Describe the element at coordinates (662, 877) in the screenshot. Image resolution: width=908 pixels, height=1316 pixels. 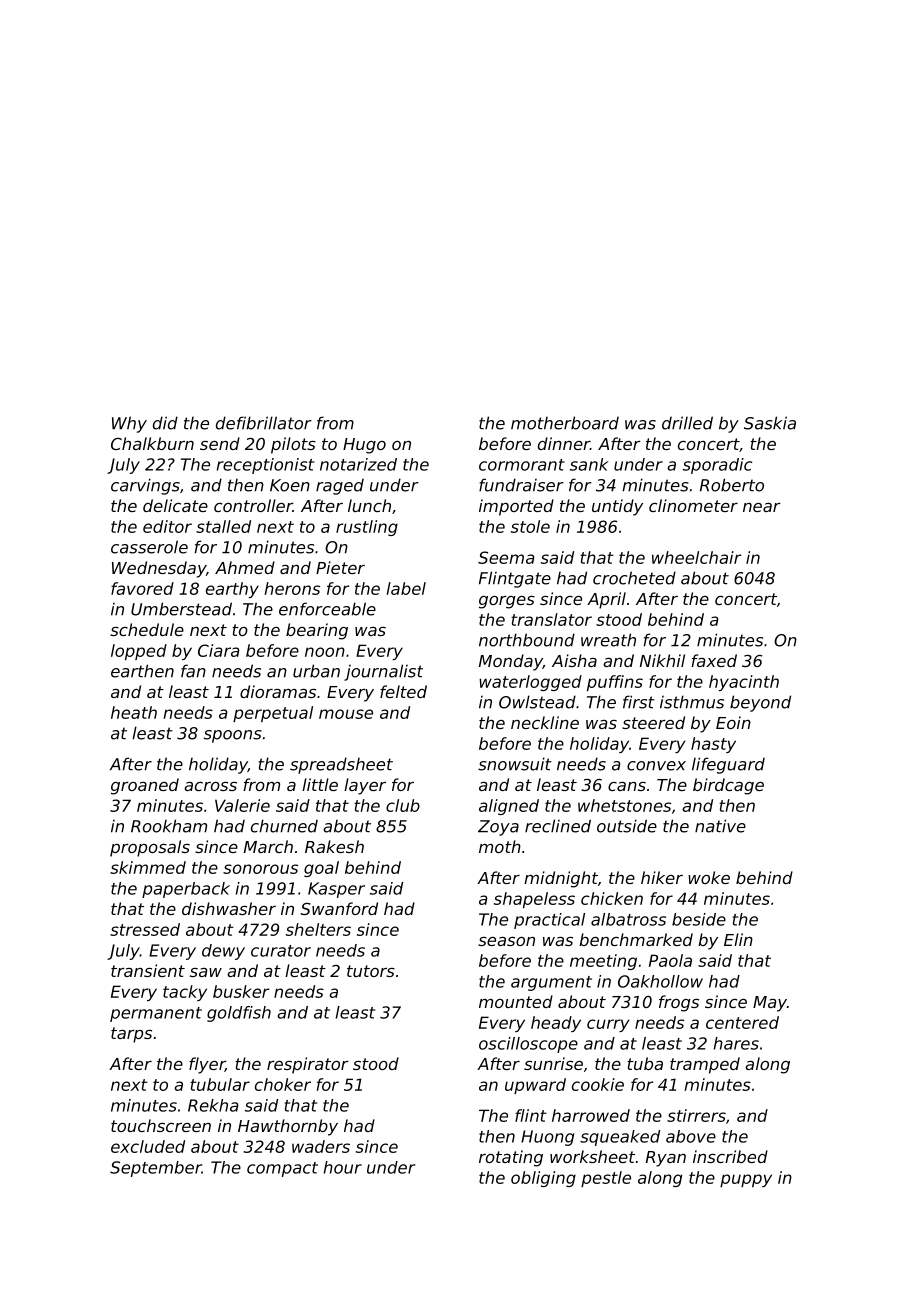
I see `hiker` at that location.
